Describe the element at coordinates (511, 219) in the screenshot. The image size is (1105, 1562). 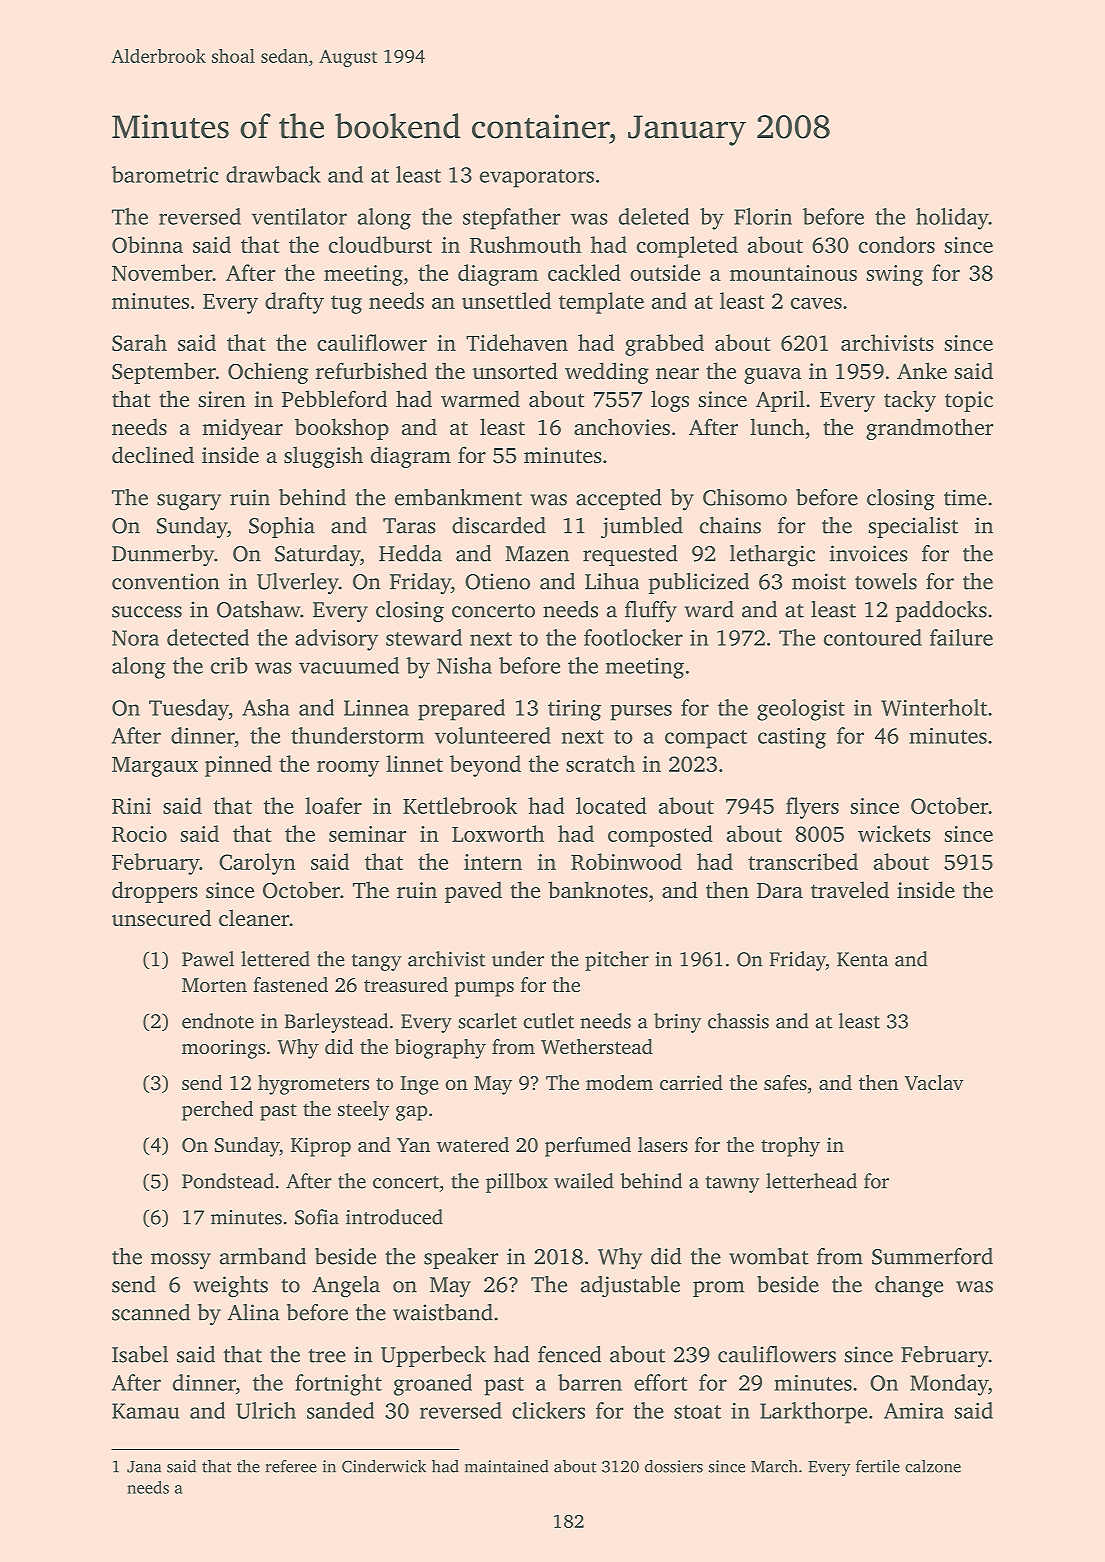
I see `stepfather` at that location.
